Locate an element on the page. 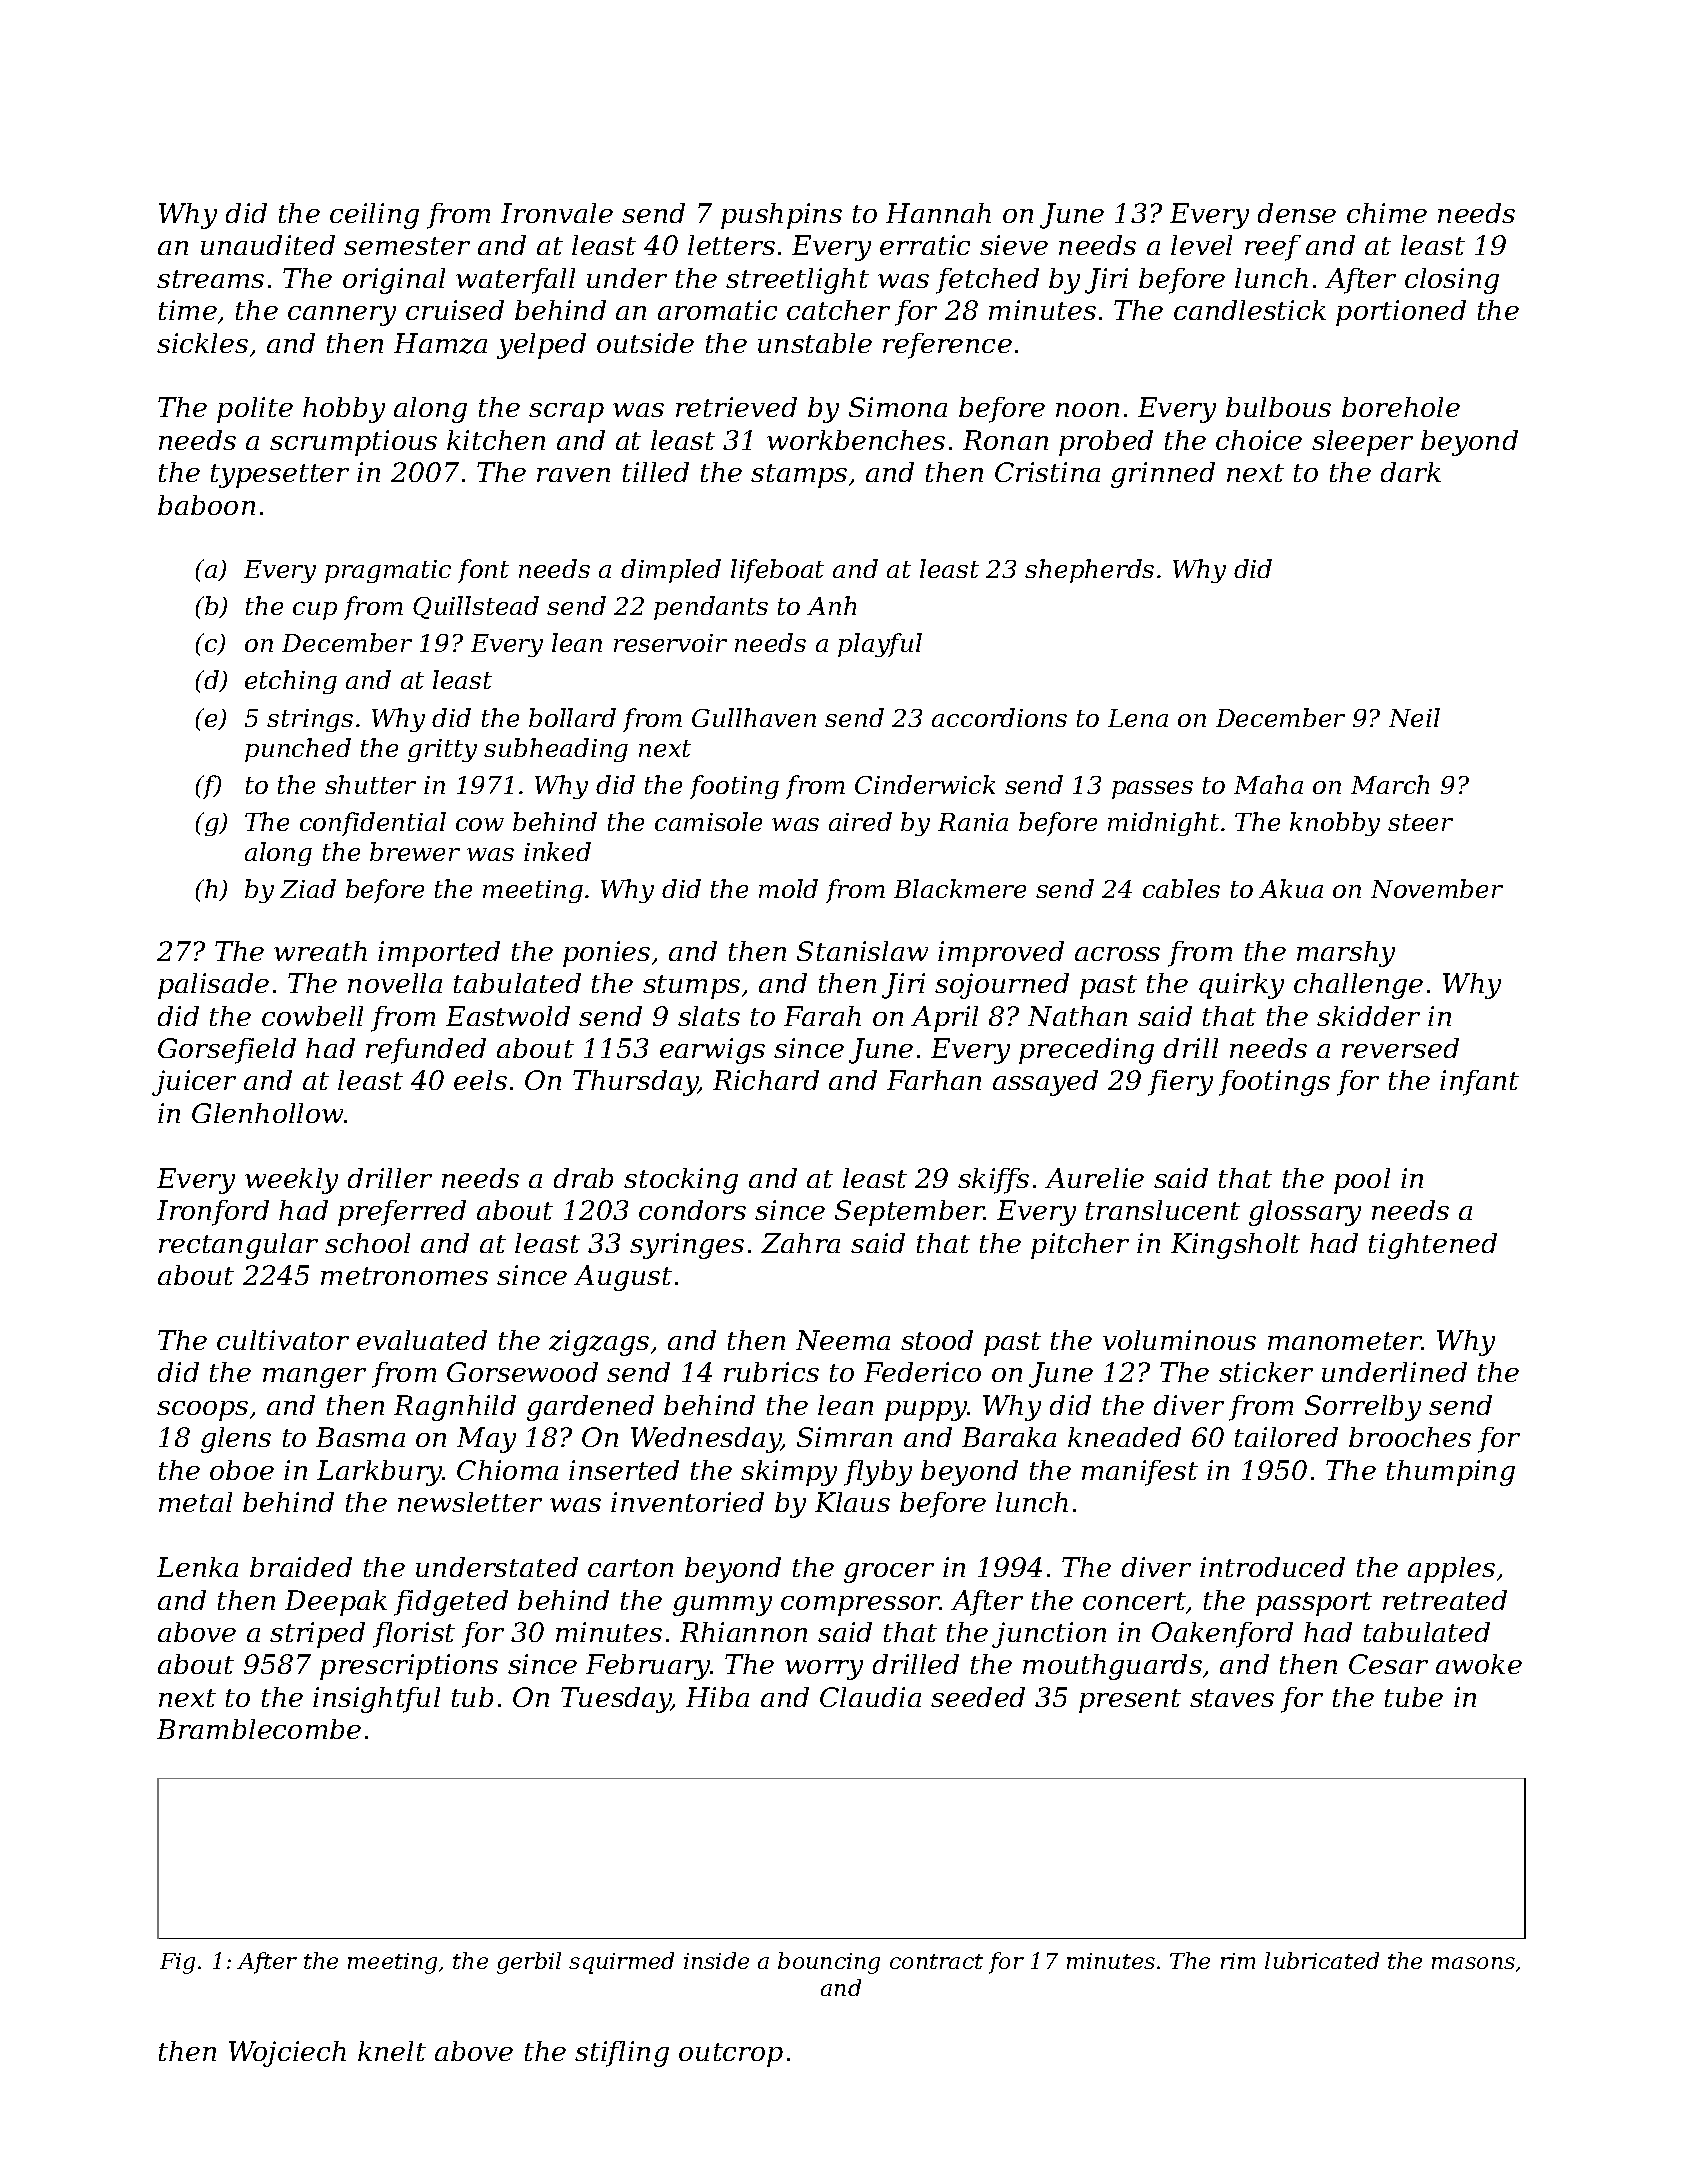 The width and height of the document is (1683, 2178). awoke is located at coordinates (1479, 1664).
